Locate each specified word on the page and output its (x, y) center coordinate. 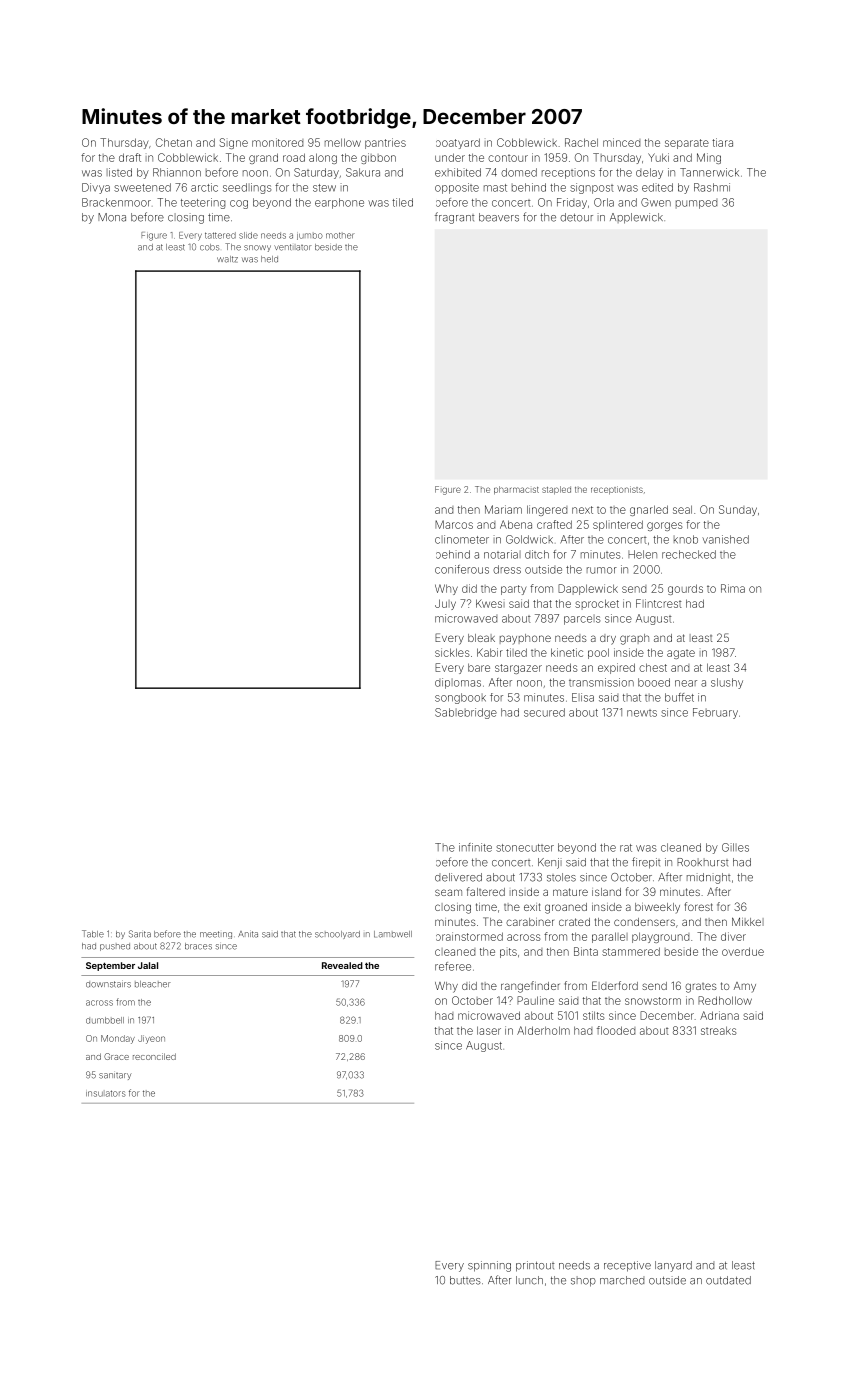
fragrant (454, 218)
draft (130, 157)
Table (93, 934)
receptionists (617, 490)
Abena (516, 524)
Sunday (738, 510)
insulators (106, 1093)
